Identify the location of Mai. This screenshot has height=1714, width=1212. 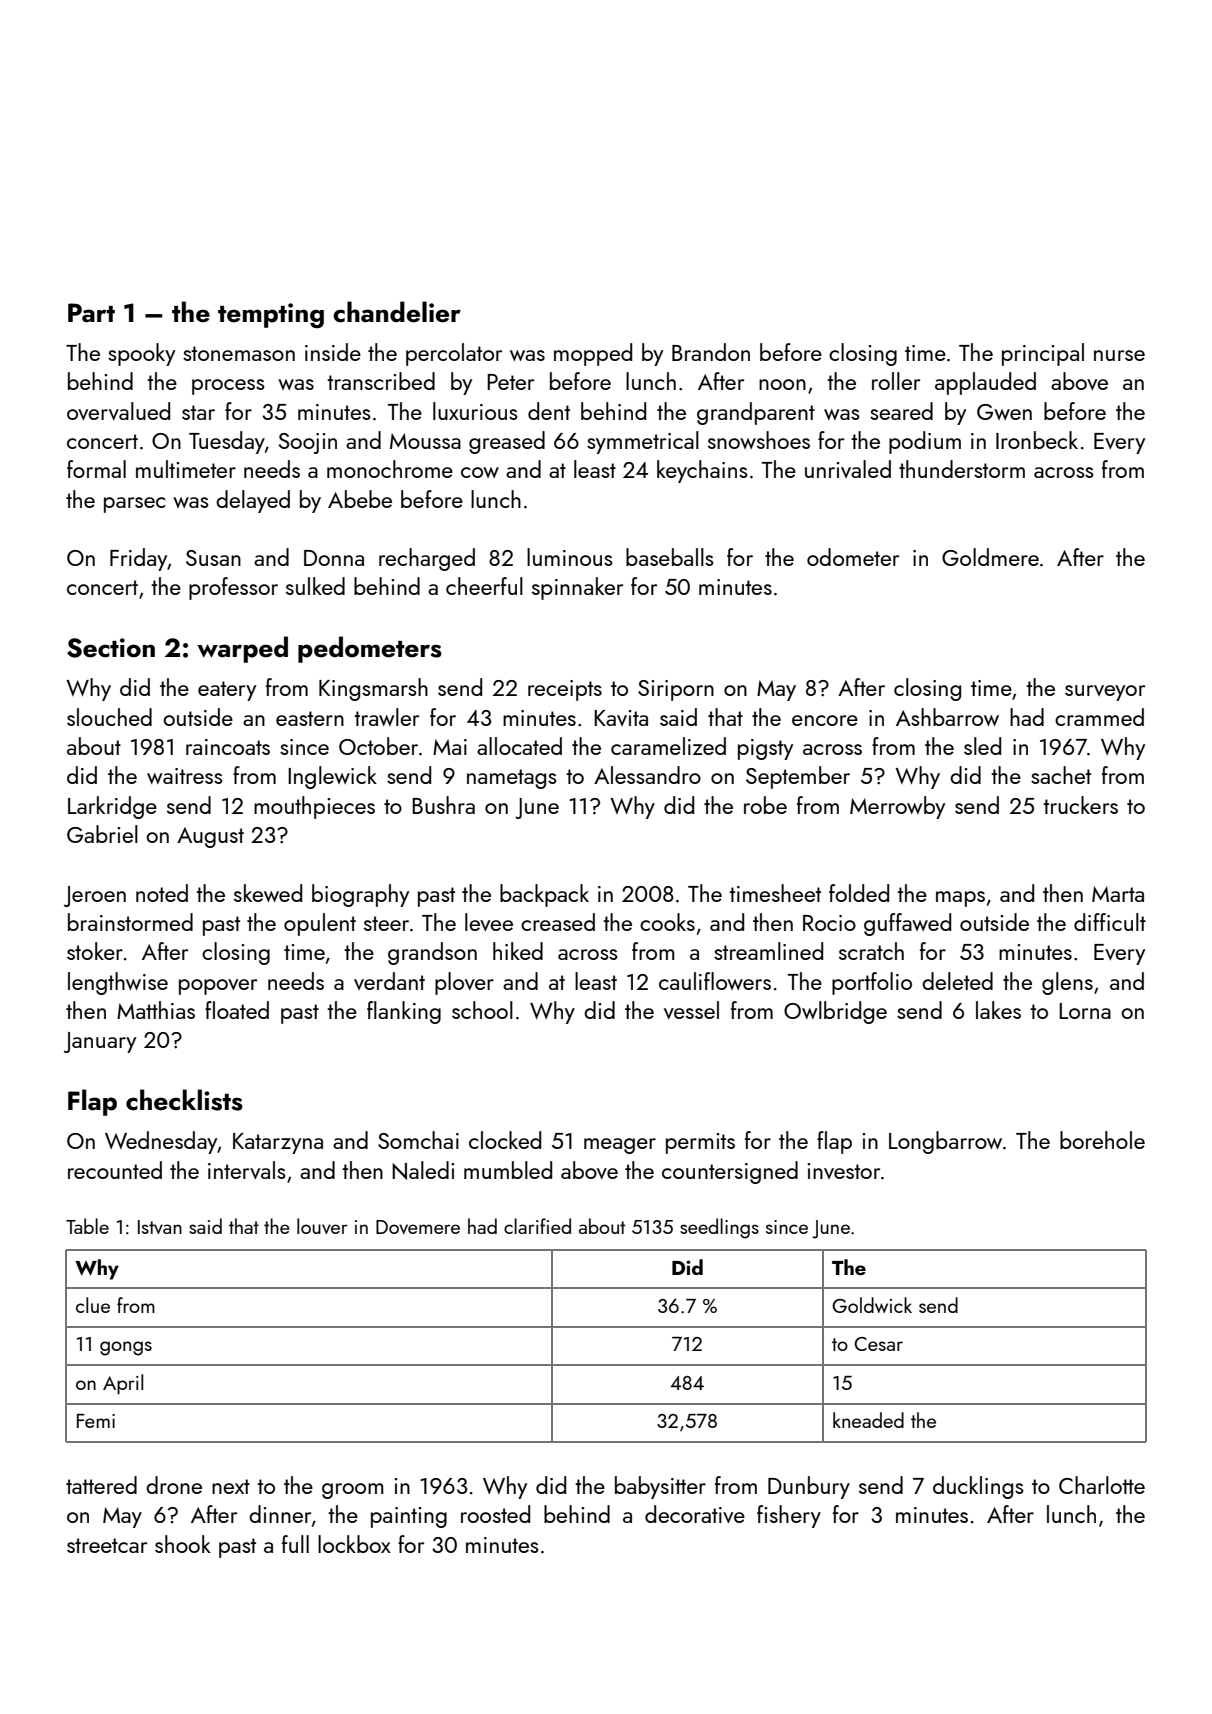
(450, 747).
